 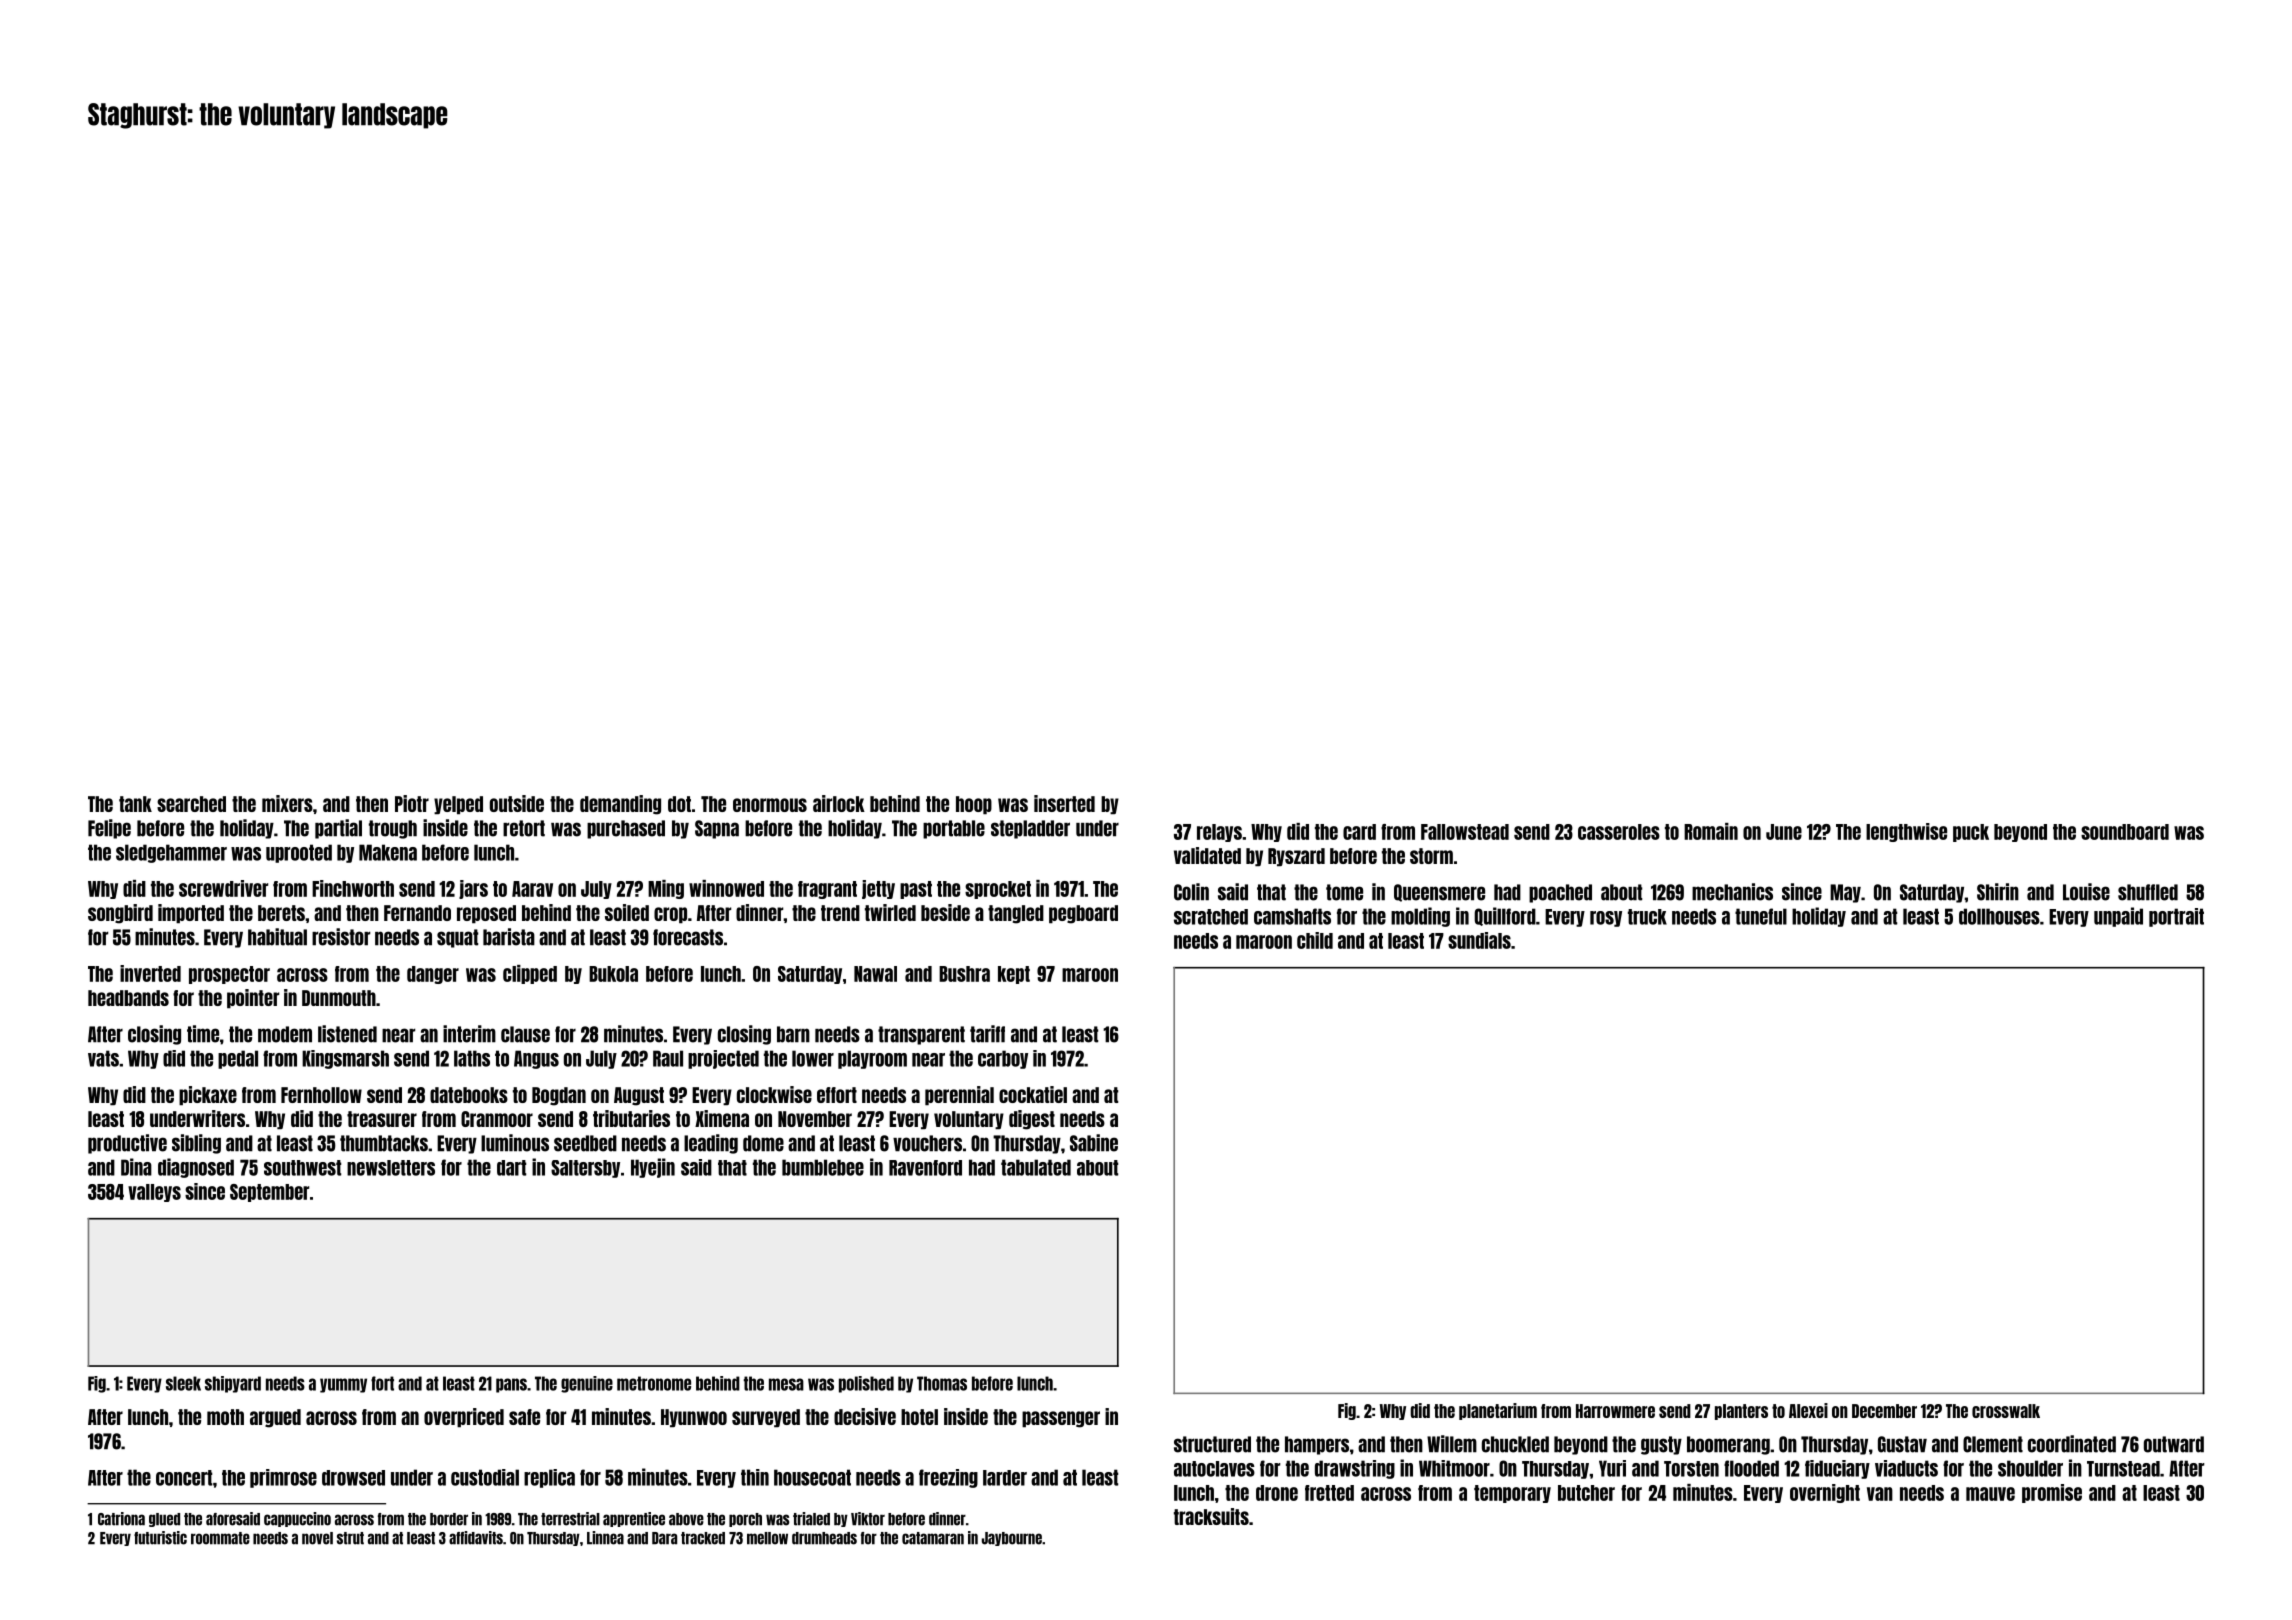 I want to click on passenger, so click(x=1061, y=1419).
